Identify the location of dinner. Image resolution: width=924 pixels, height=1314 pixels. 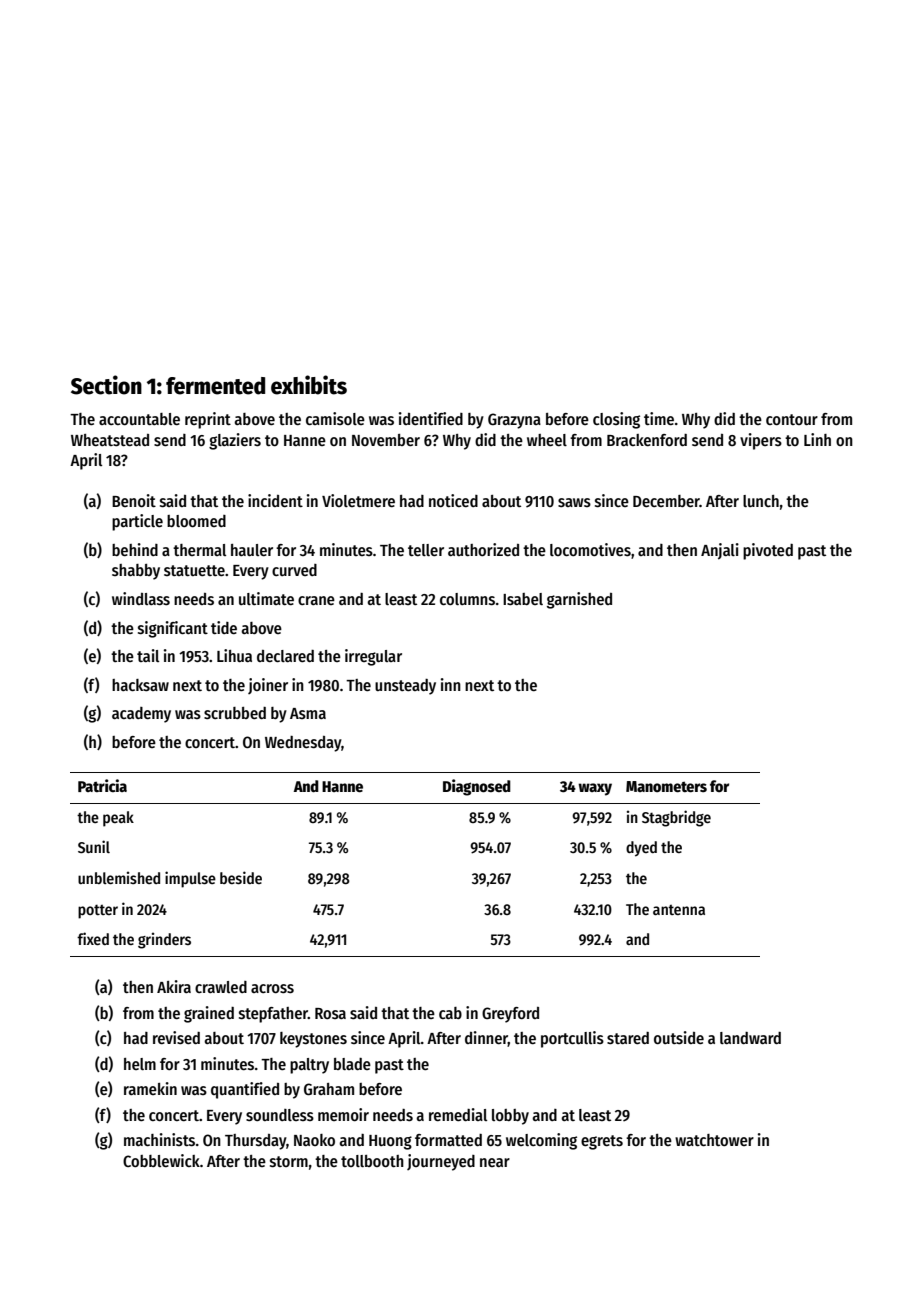
(486, 1039).
